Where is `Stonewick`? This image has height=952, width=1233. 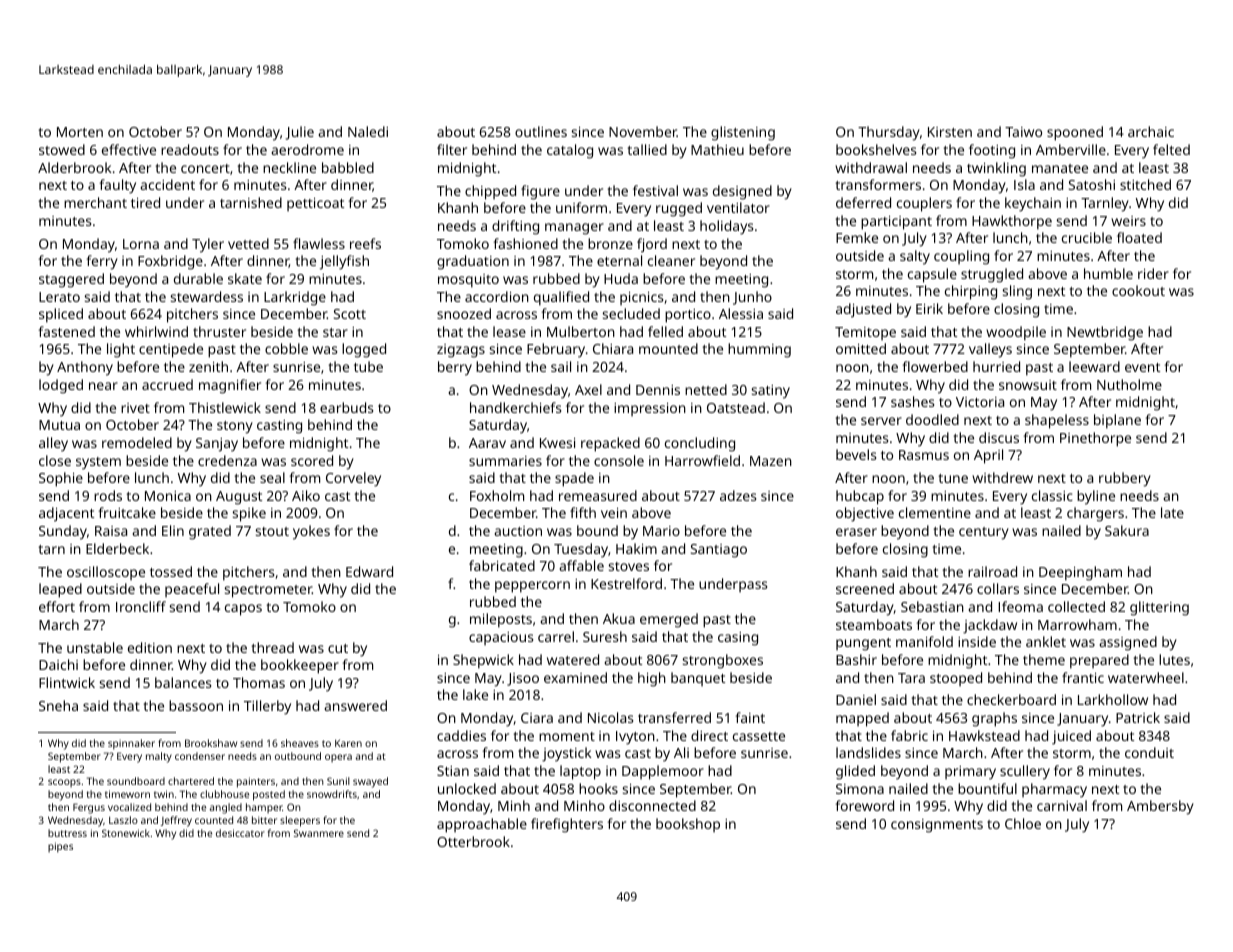
Stonewick is located at coordinates (126, 833).
